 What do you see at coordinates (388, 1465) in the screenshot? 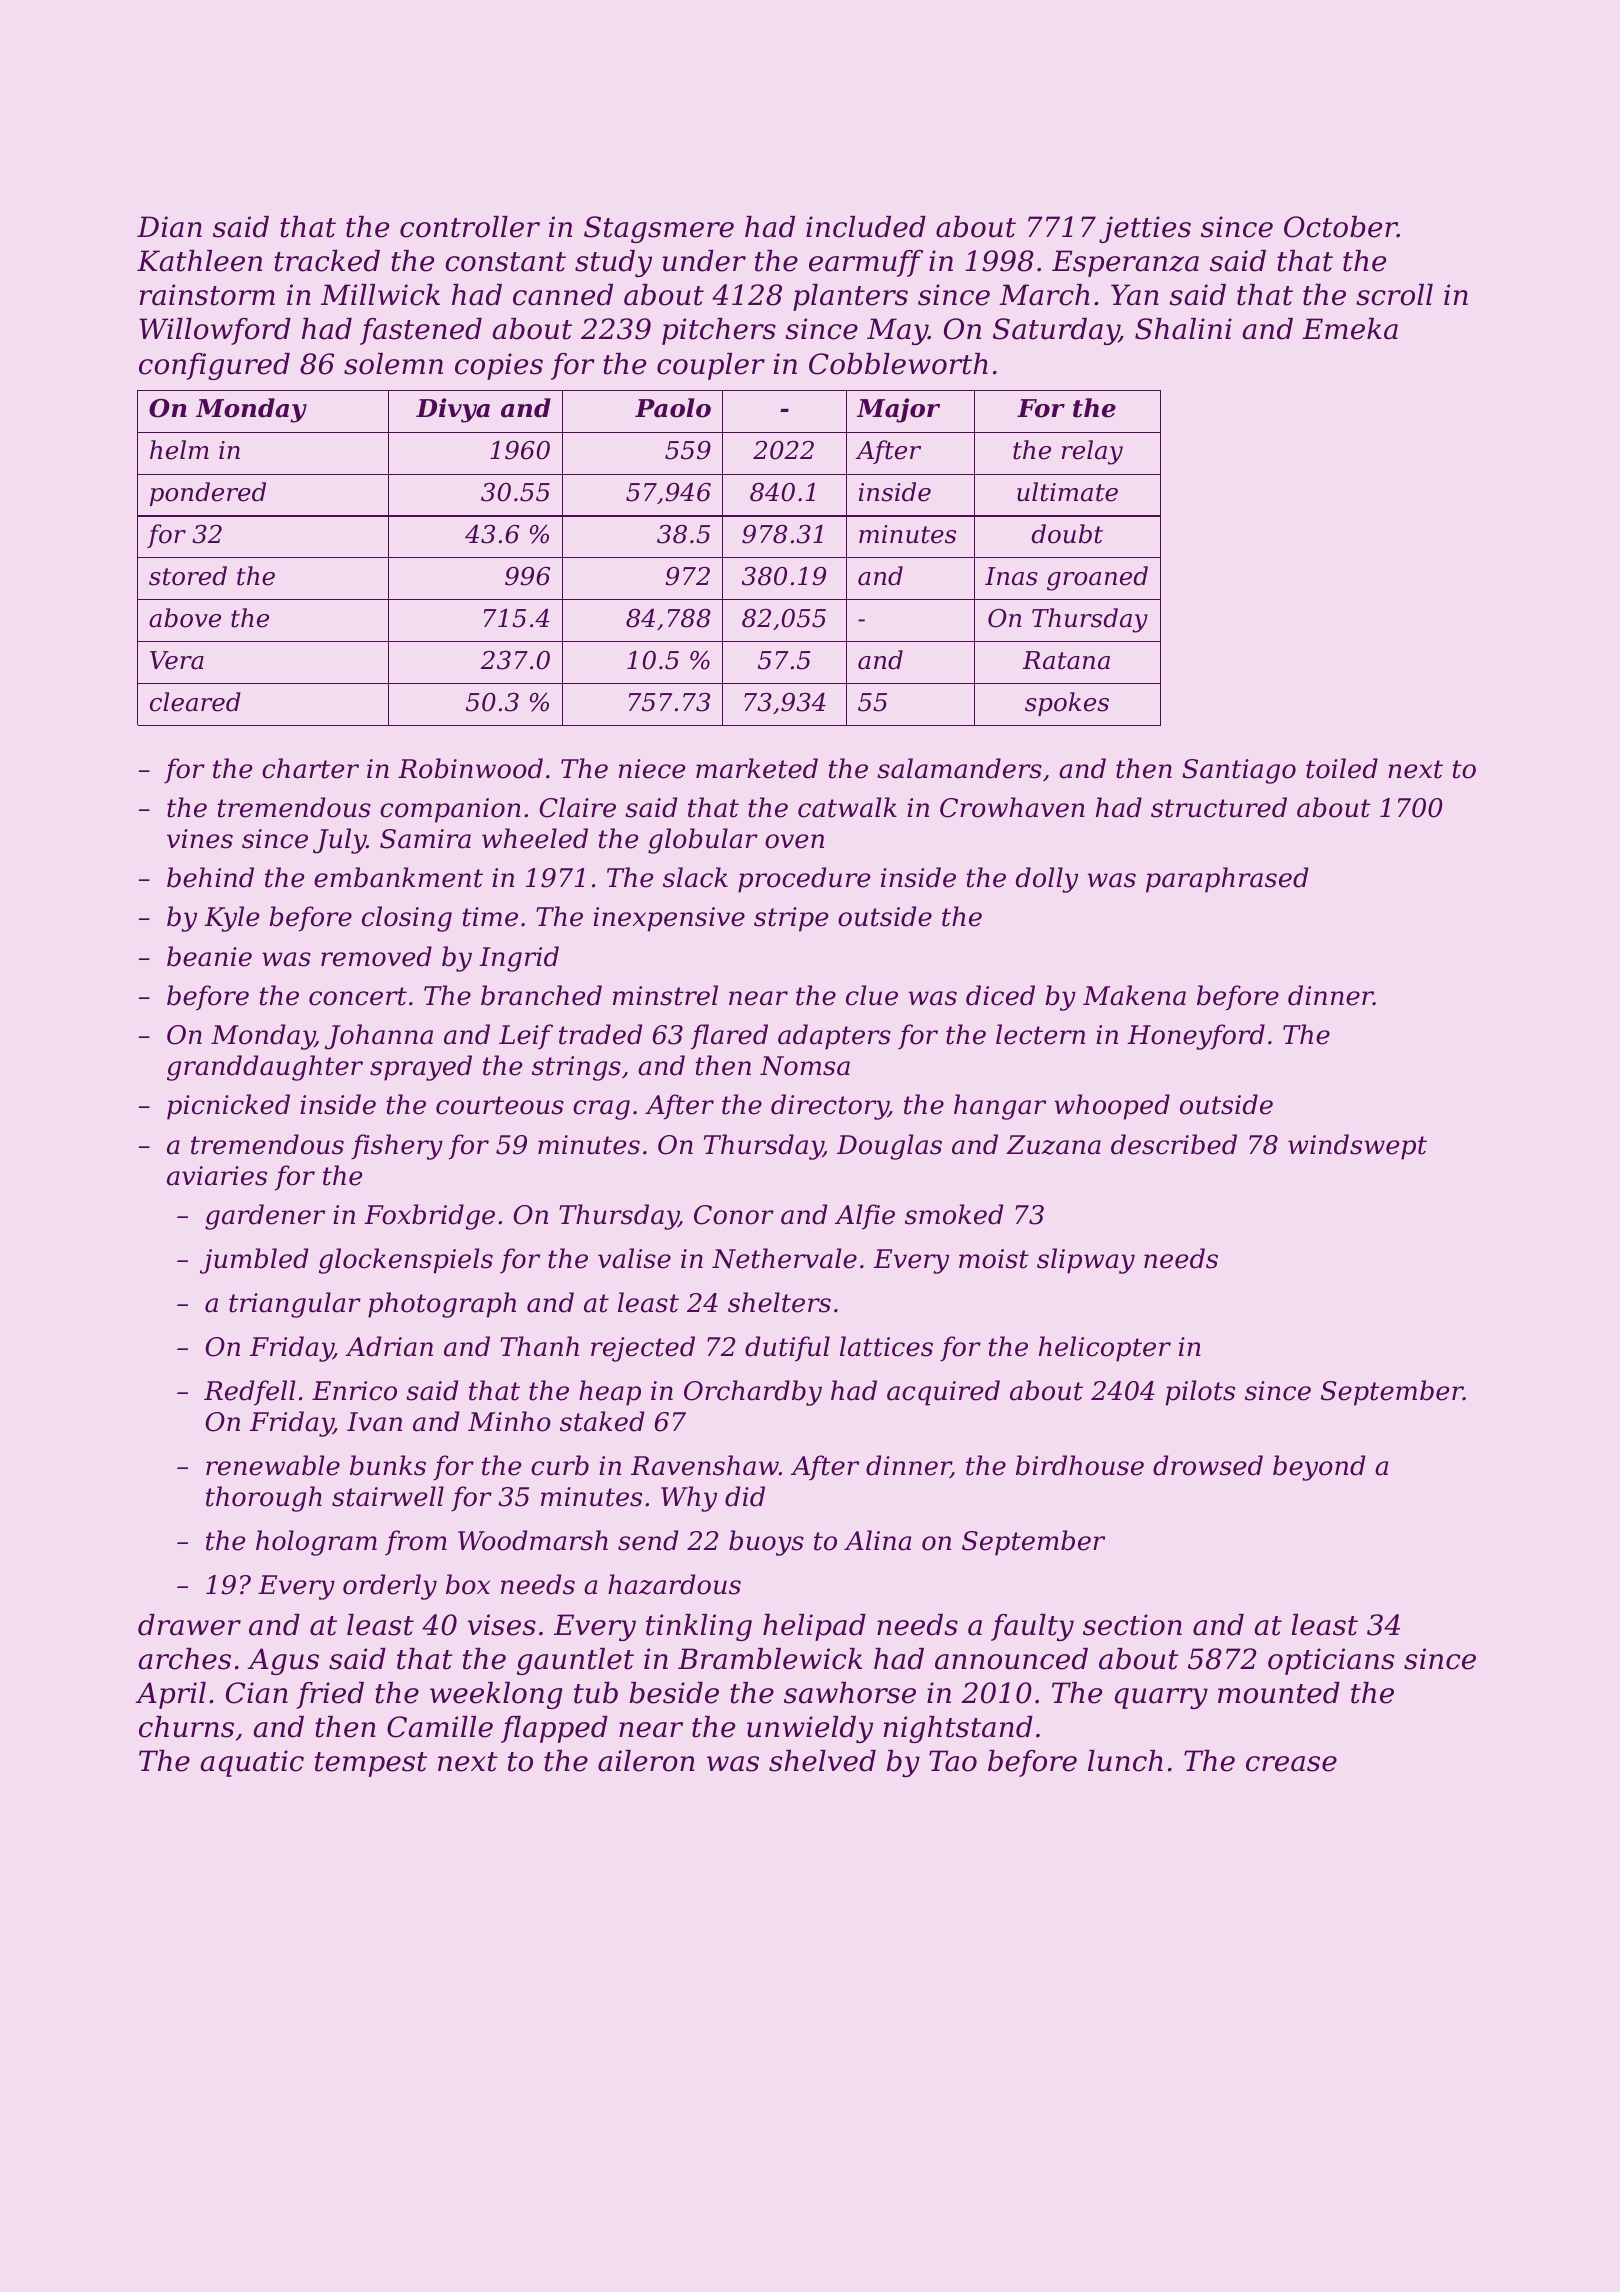
I see `bunks` at bounding box center [388, 1465].
